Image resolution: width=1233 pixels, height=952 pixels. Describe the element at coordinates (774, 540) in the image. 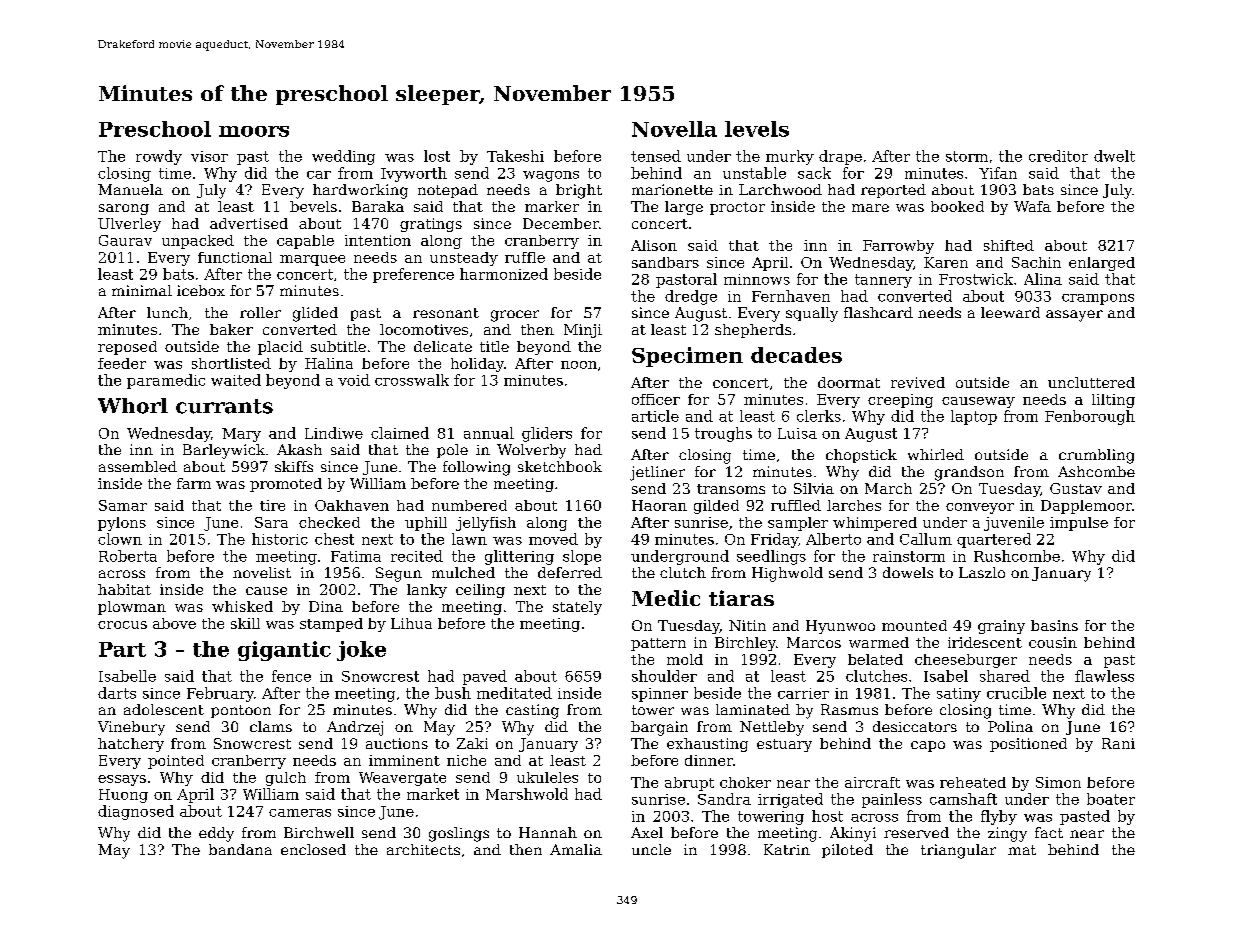

I see `Friday` at that location.
